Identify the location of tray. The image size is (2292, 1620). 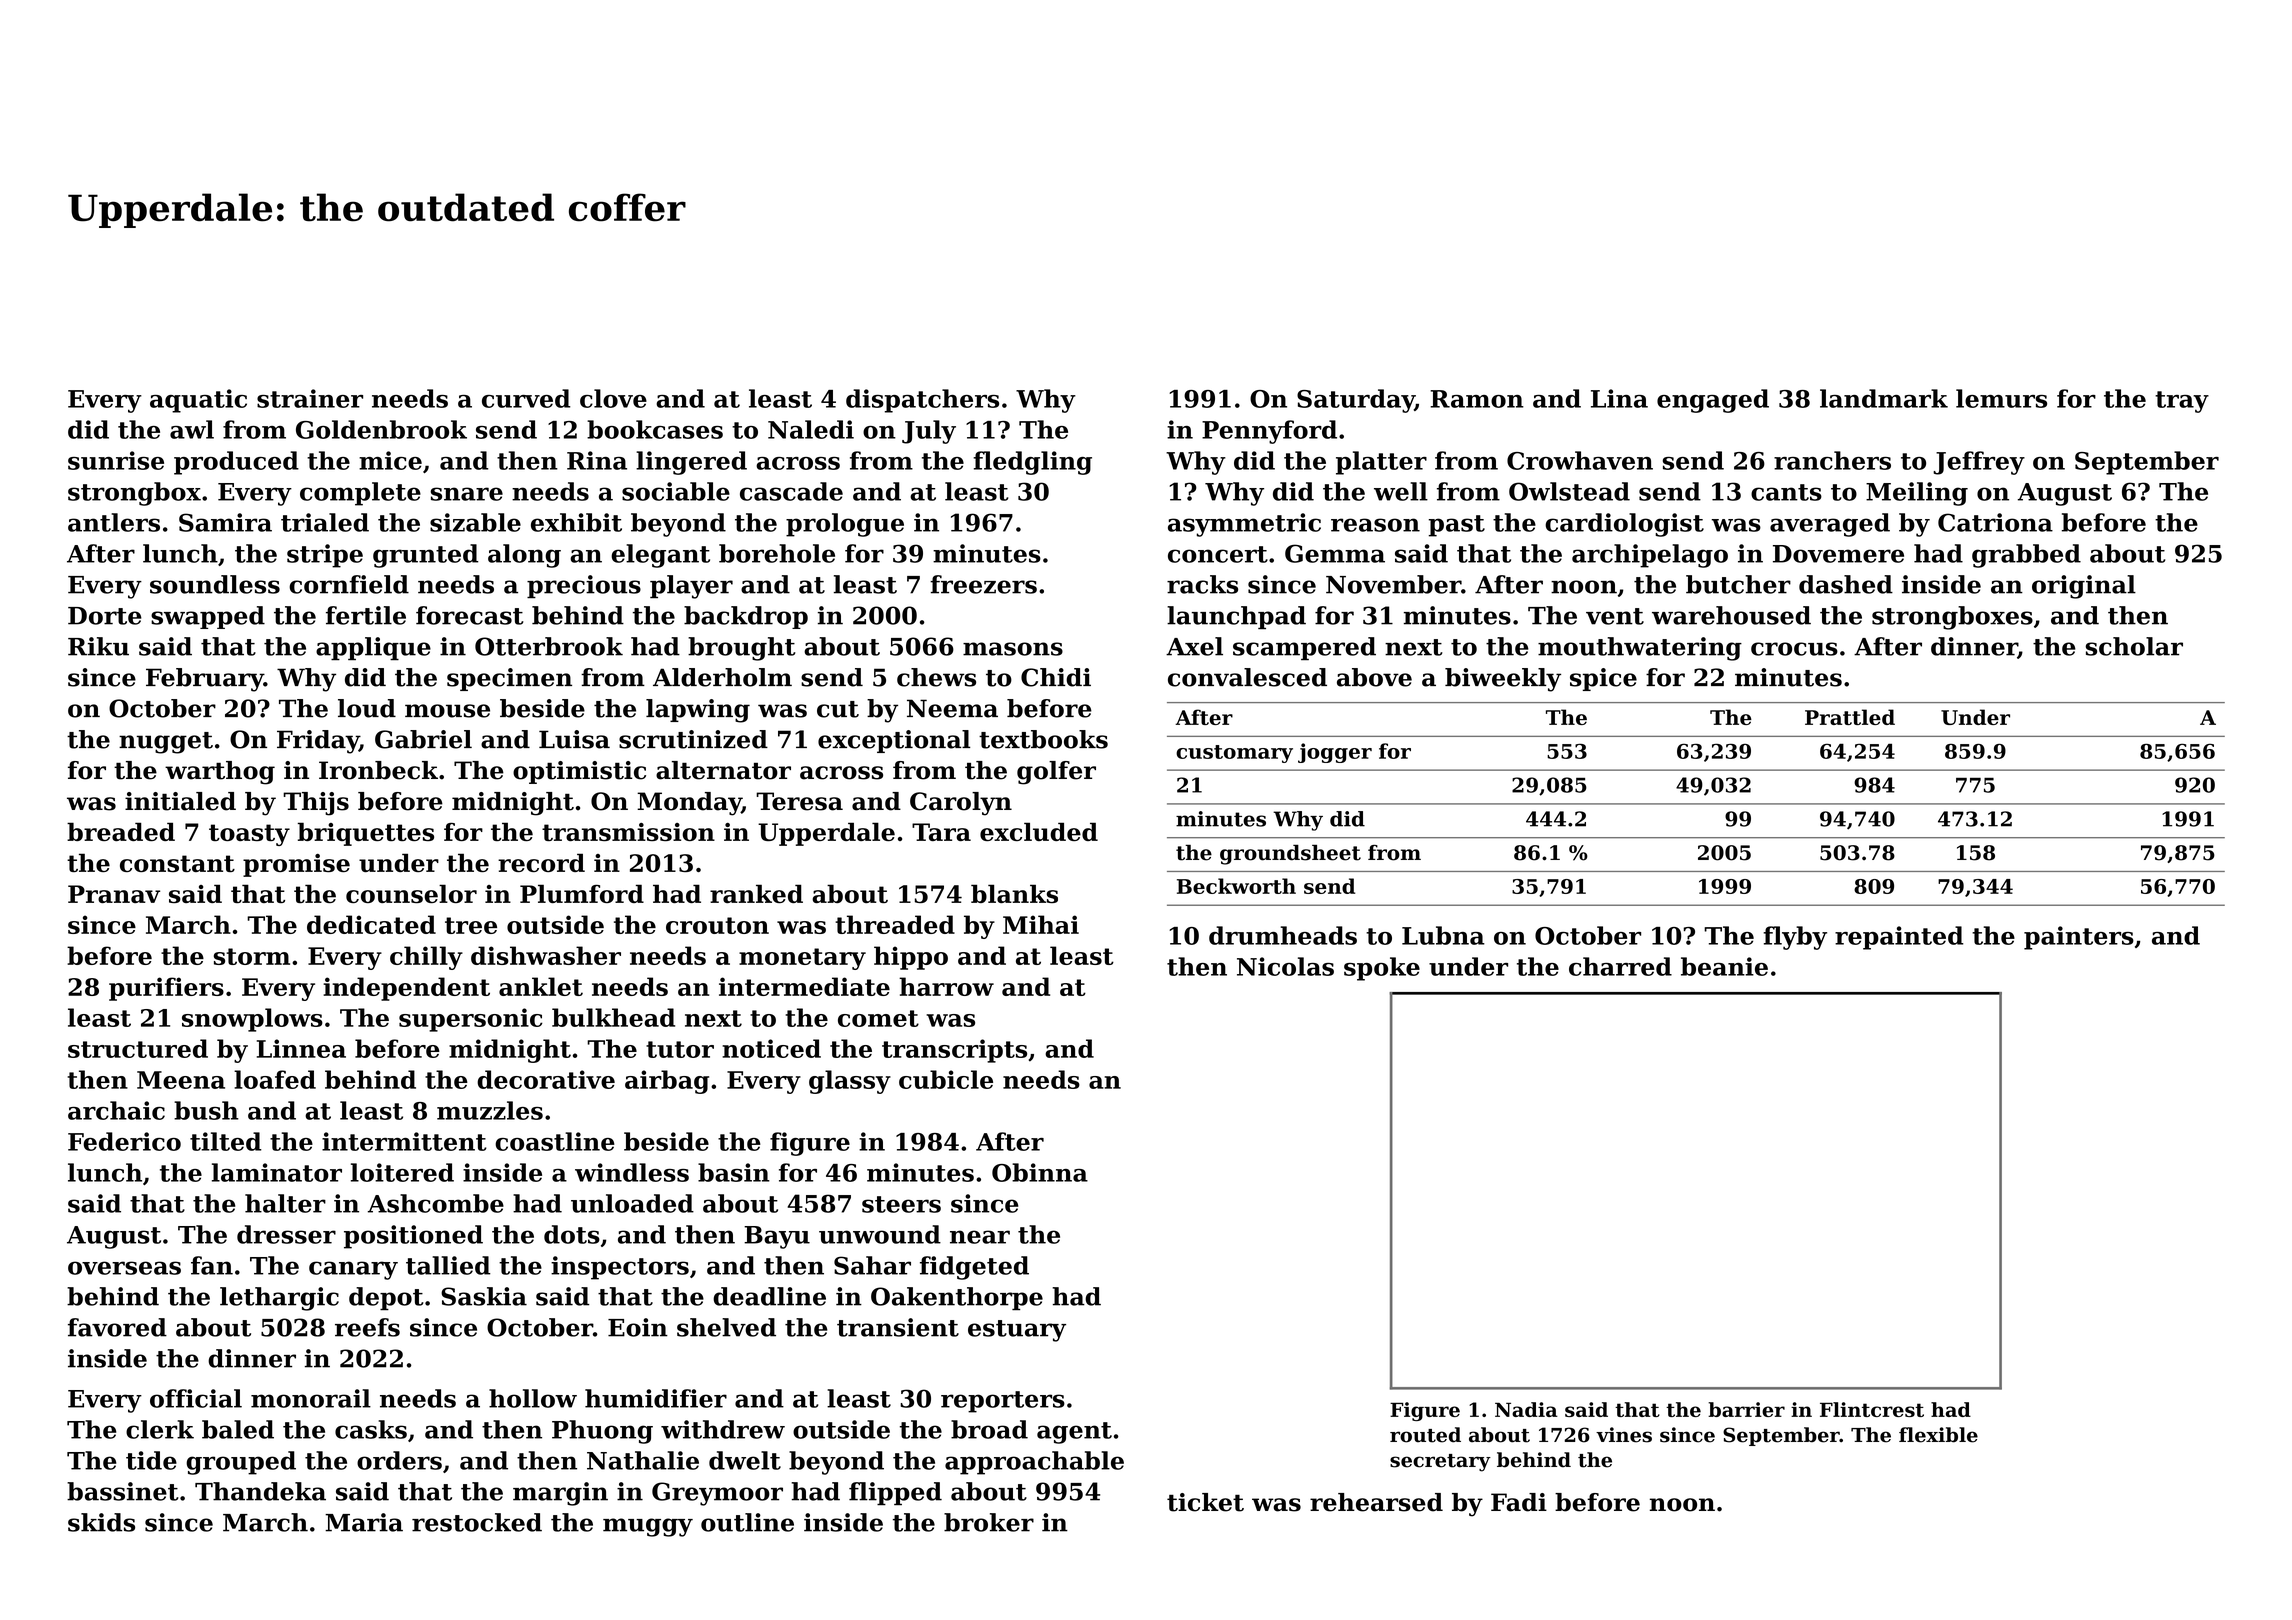
(2182, 402).
